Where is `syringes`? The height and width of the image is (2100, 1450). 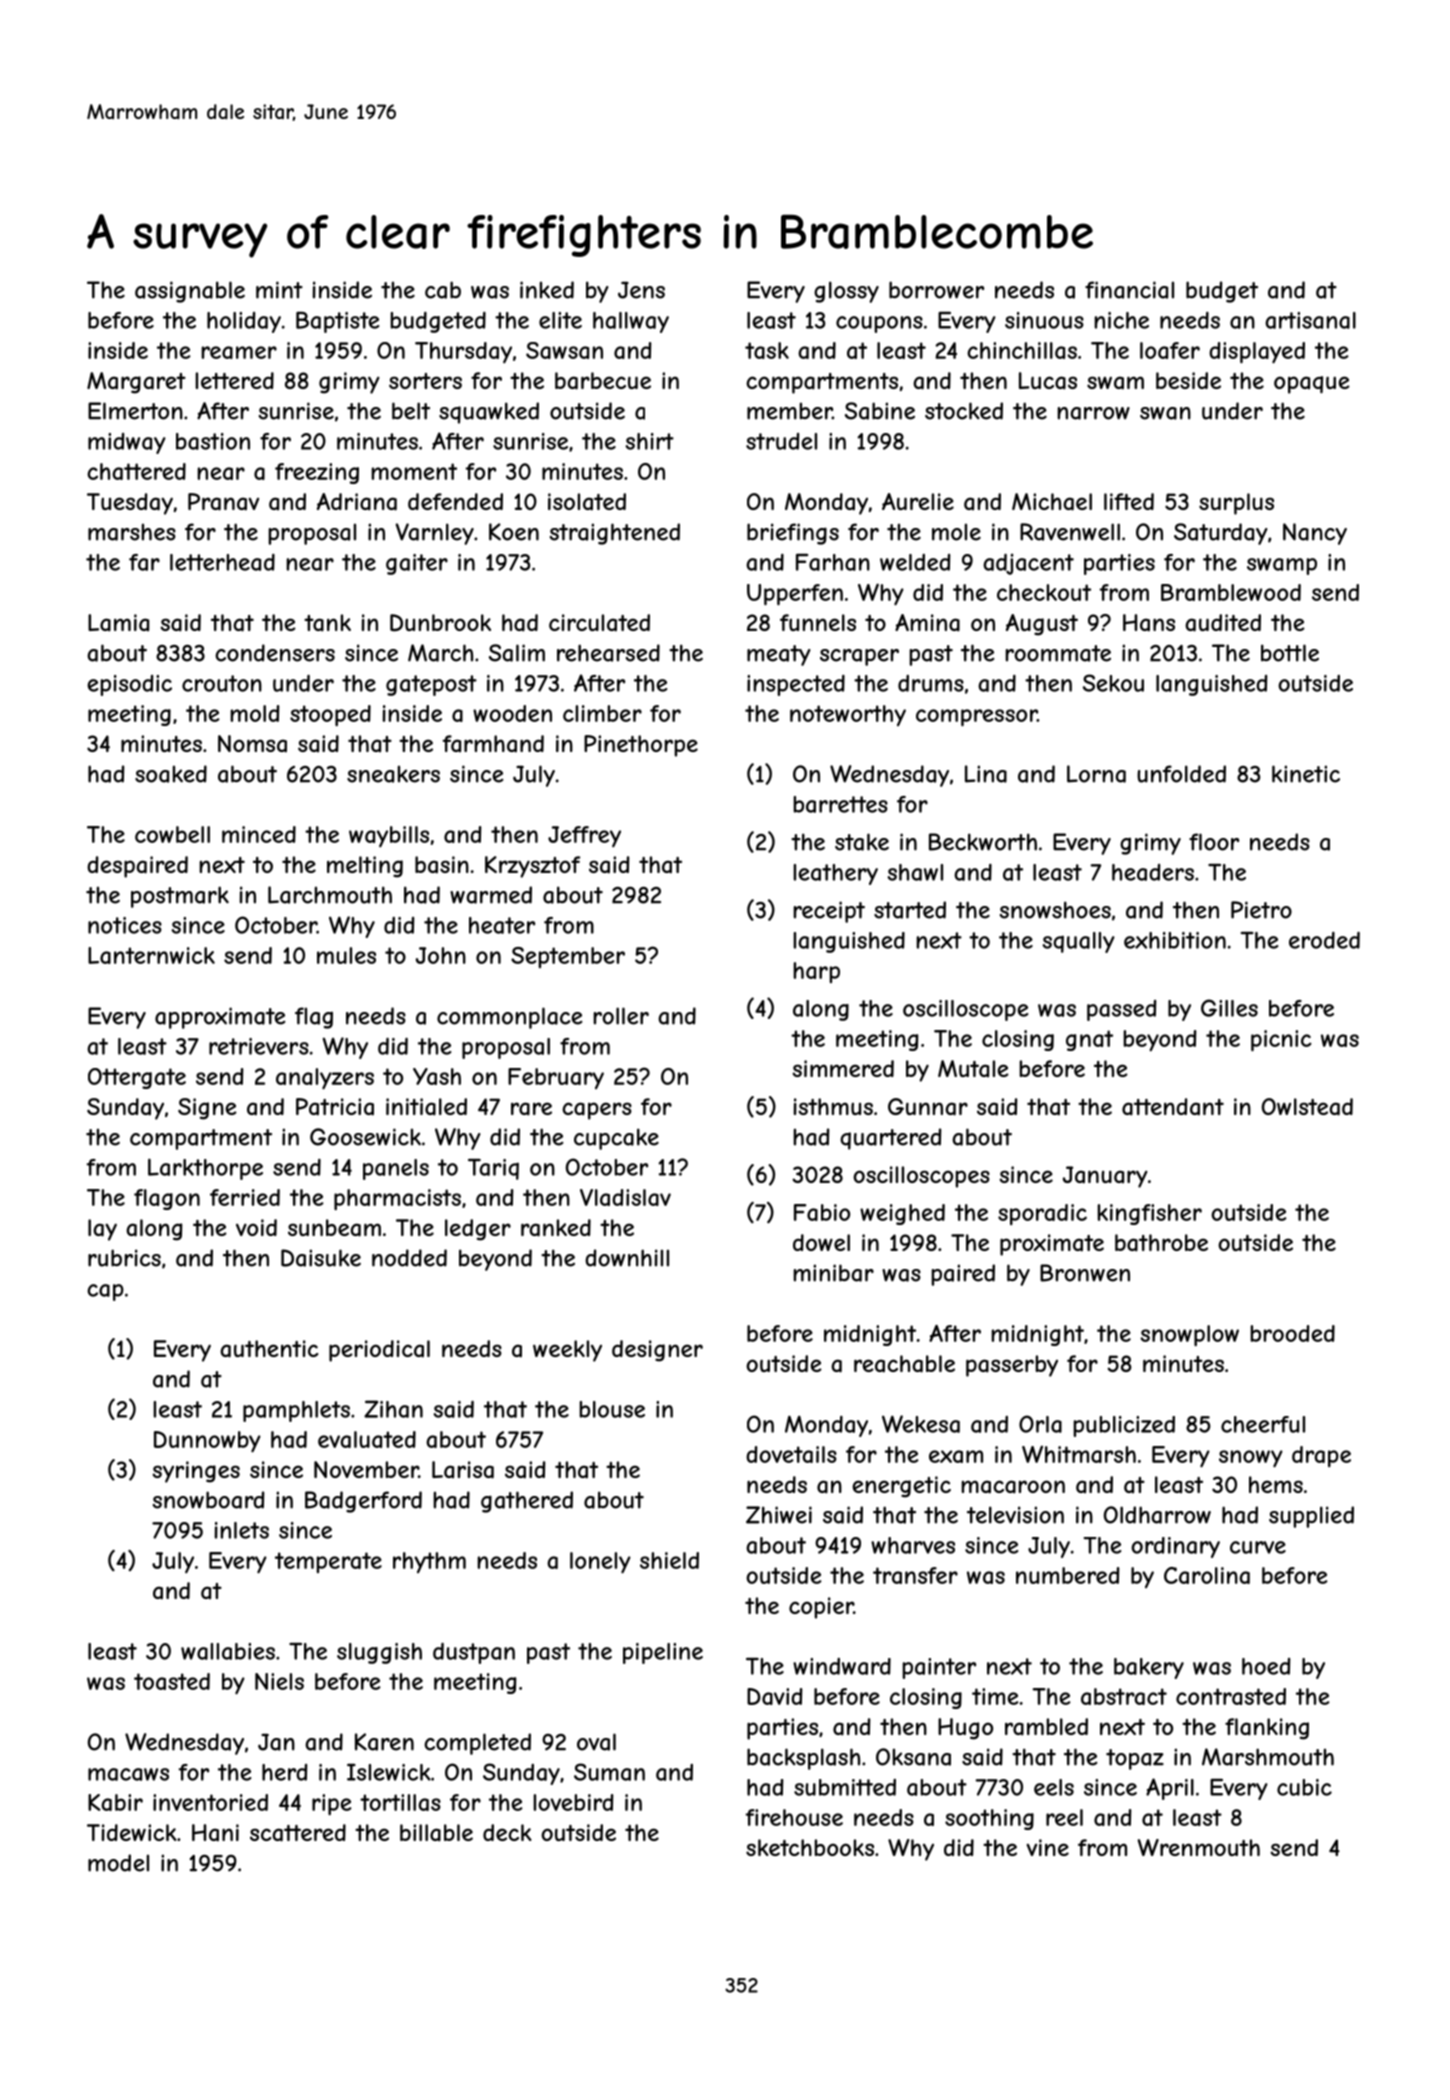
syringes is located at coordinates (196, 1472).
